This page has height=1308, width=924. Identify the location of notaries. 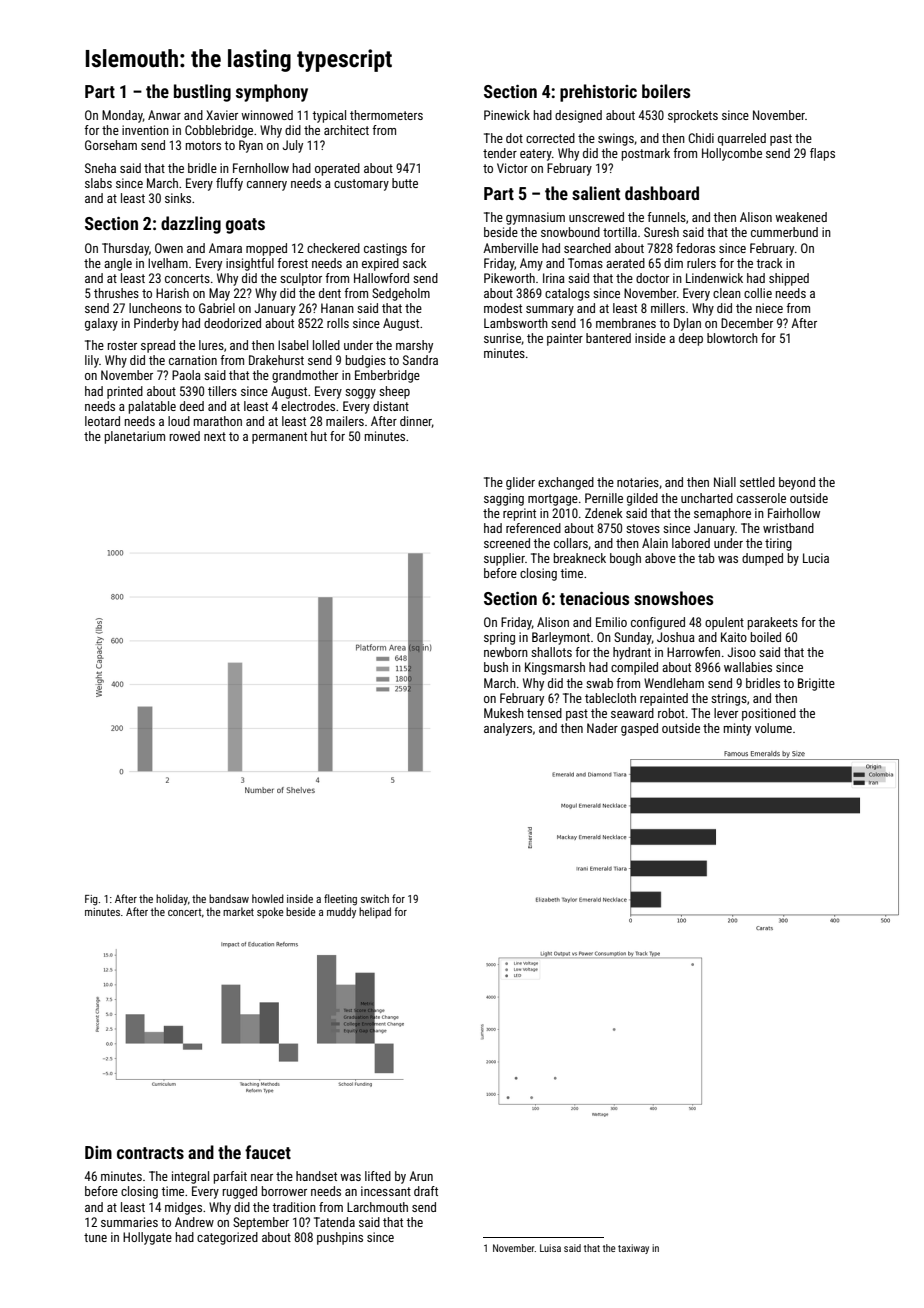
(638, 482).
